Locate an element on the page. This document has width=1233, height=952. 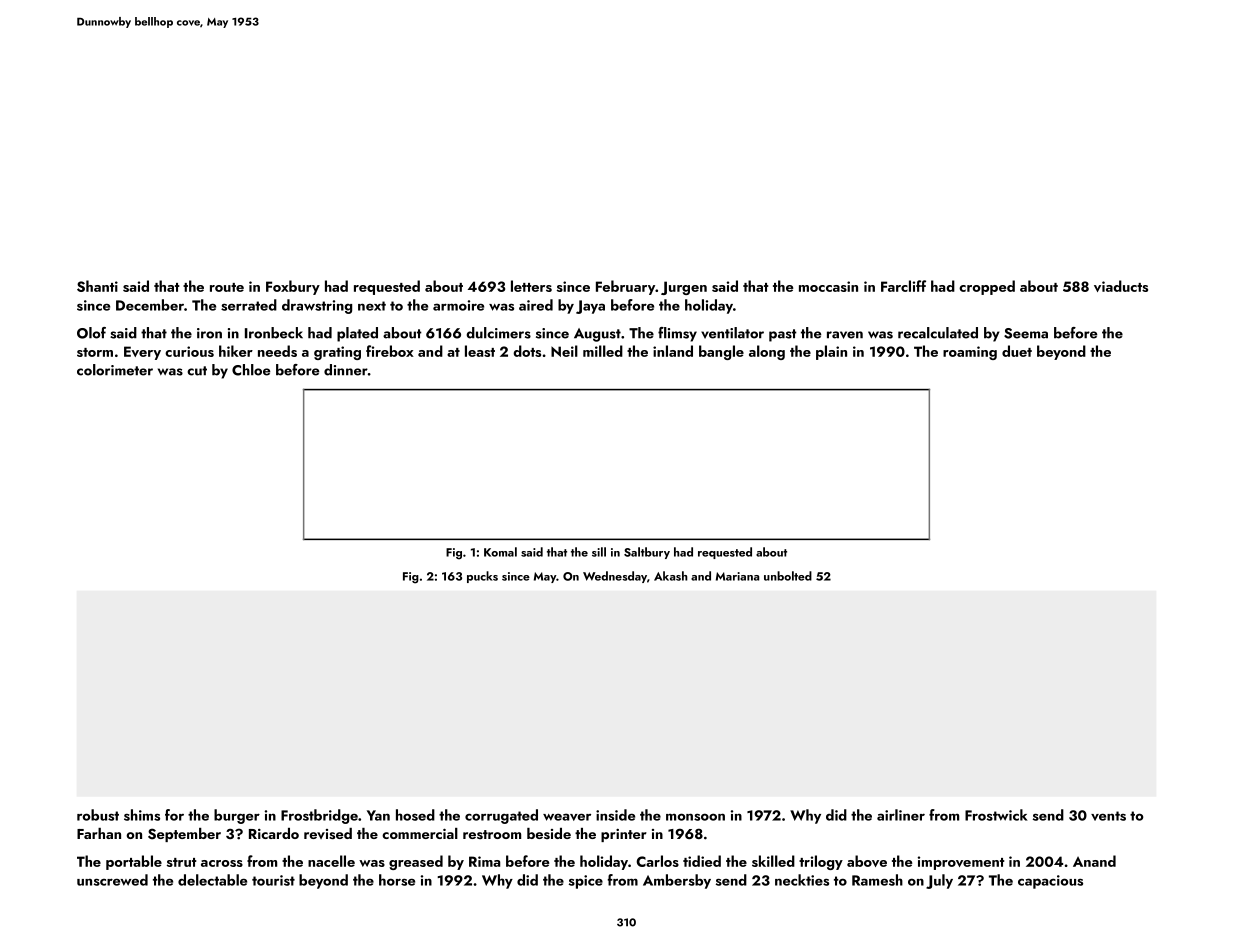
duet is located at coordinates (1017, 351).
